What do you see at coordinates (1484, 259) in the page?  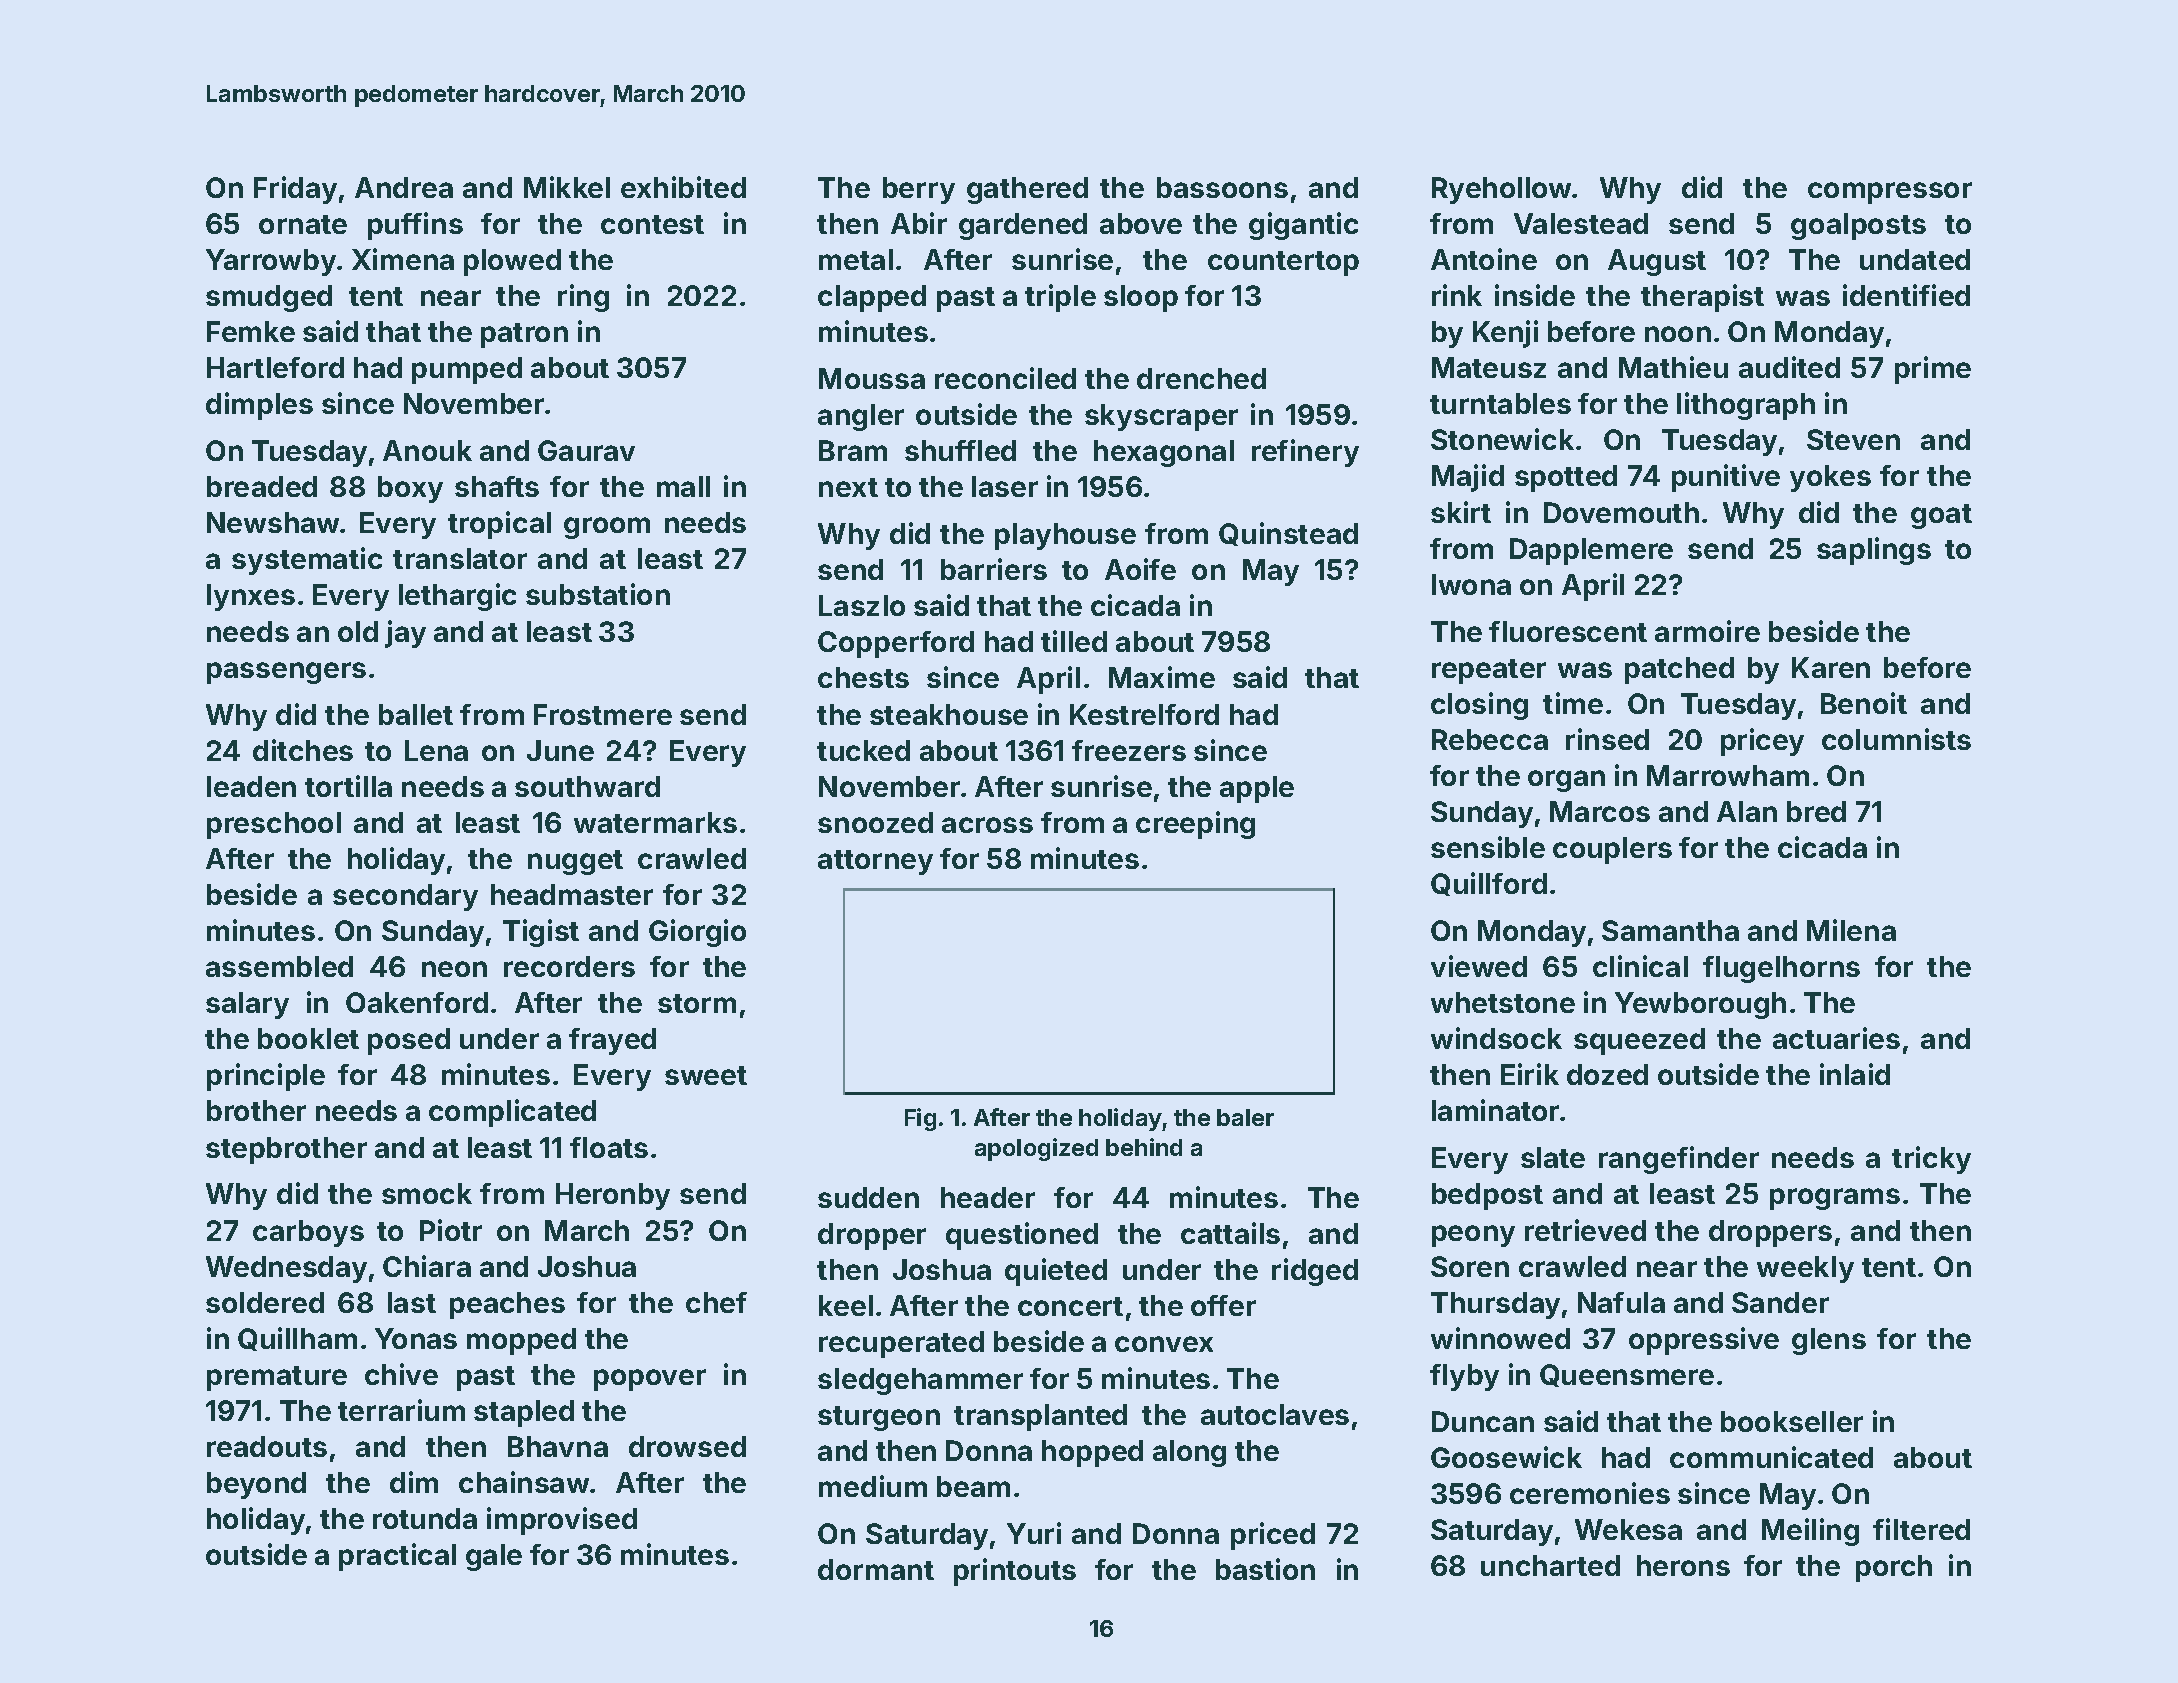 I see `Antoine` at bounding box center [1484, 259].
